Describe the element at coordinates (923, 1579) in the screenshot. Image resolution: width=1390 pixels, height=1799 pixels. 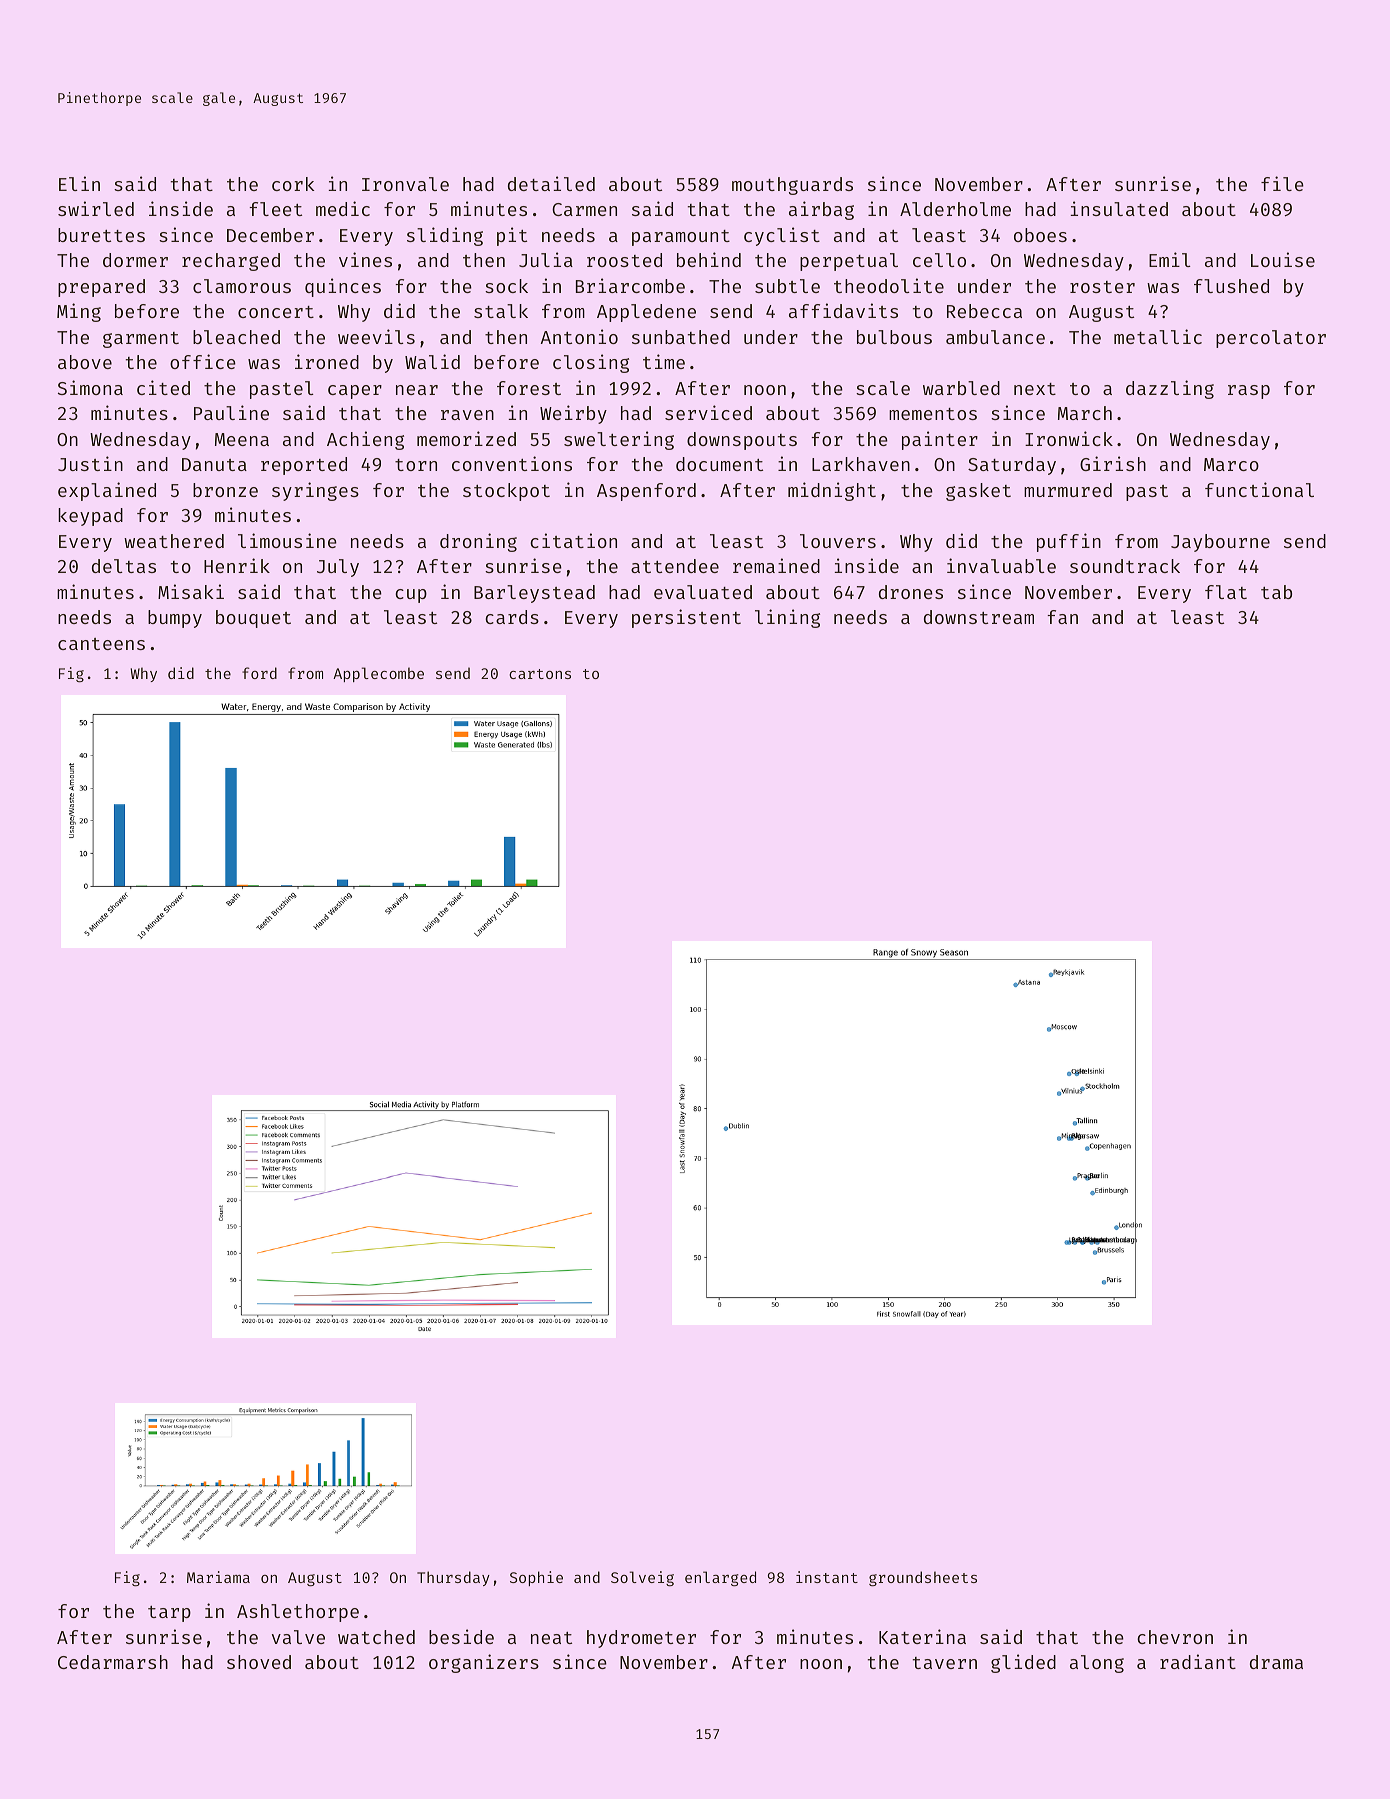
I see `groundsheets` at that location.
